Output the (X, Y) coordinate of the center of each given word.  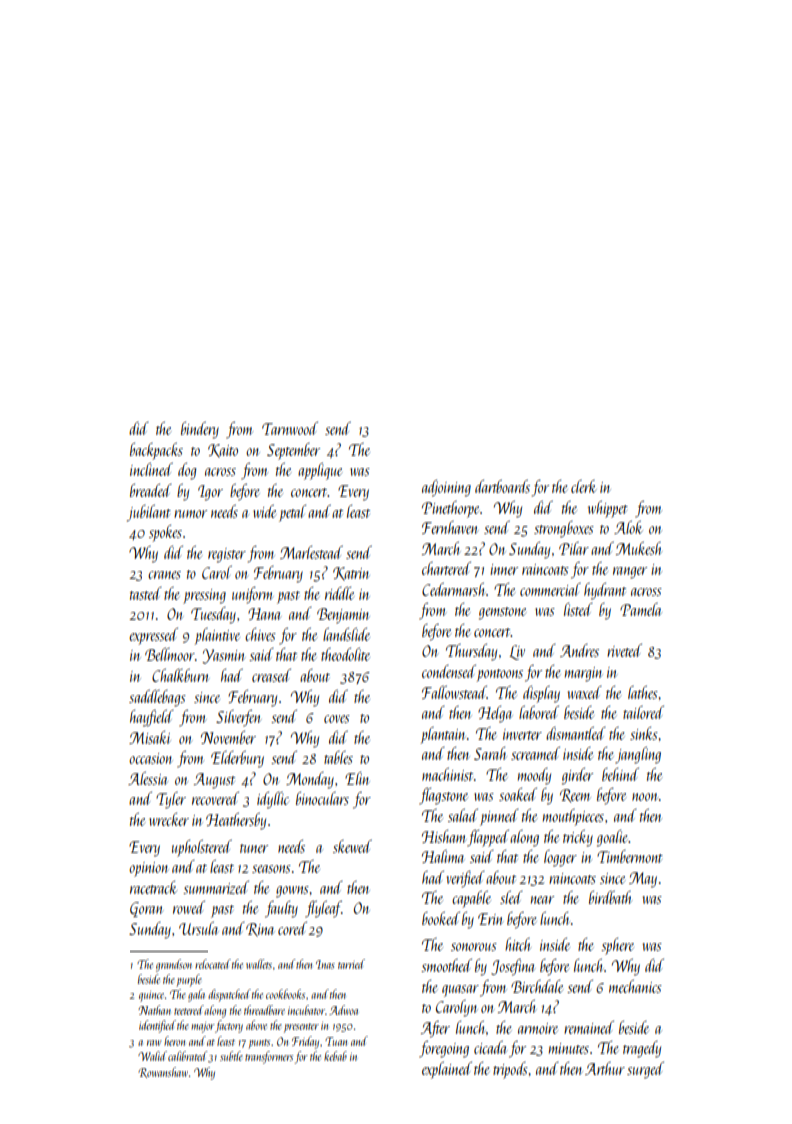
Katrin (351, 574)
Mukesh (639, 548)
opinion (148, 869)
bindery (200, 430)
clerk (584, 486)
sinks (644, 733)
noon (645, 797)
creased (271, 675)
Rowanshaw (163, 1072)
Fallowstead (454, 692)
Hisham (444, 836)
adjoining (446, 488)
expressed (153, 636)
